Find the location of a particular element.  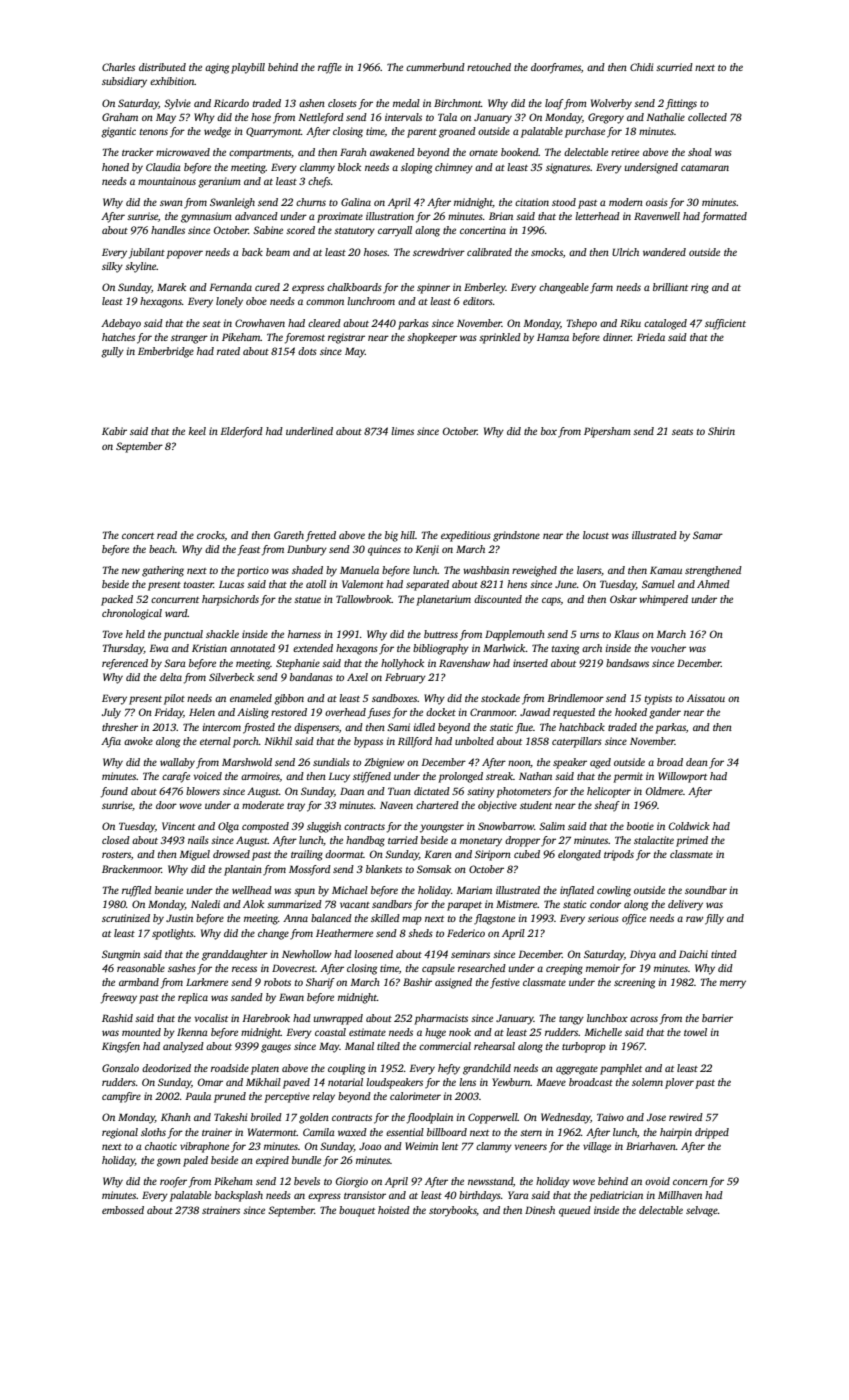

limes is located at coordinates (402, 431).
